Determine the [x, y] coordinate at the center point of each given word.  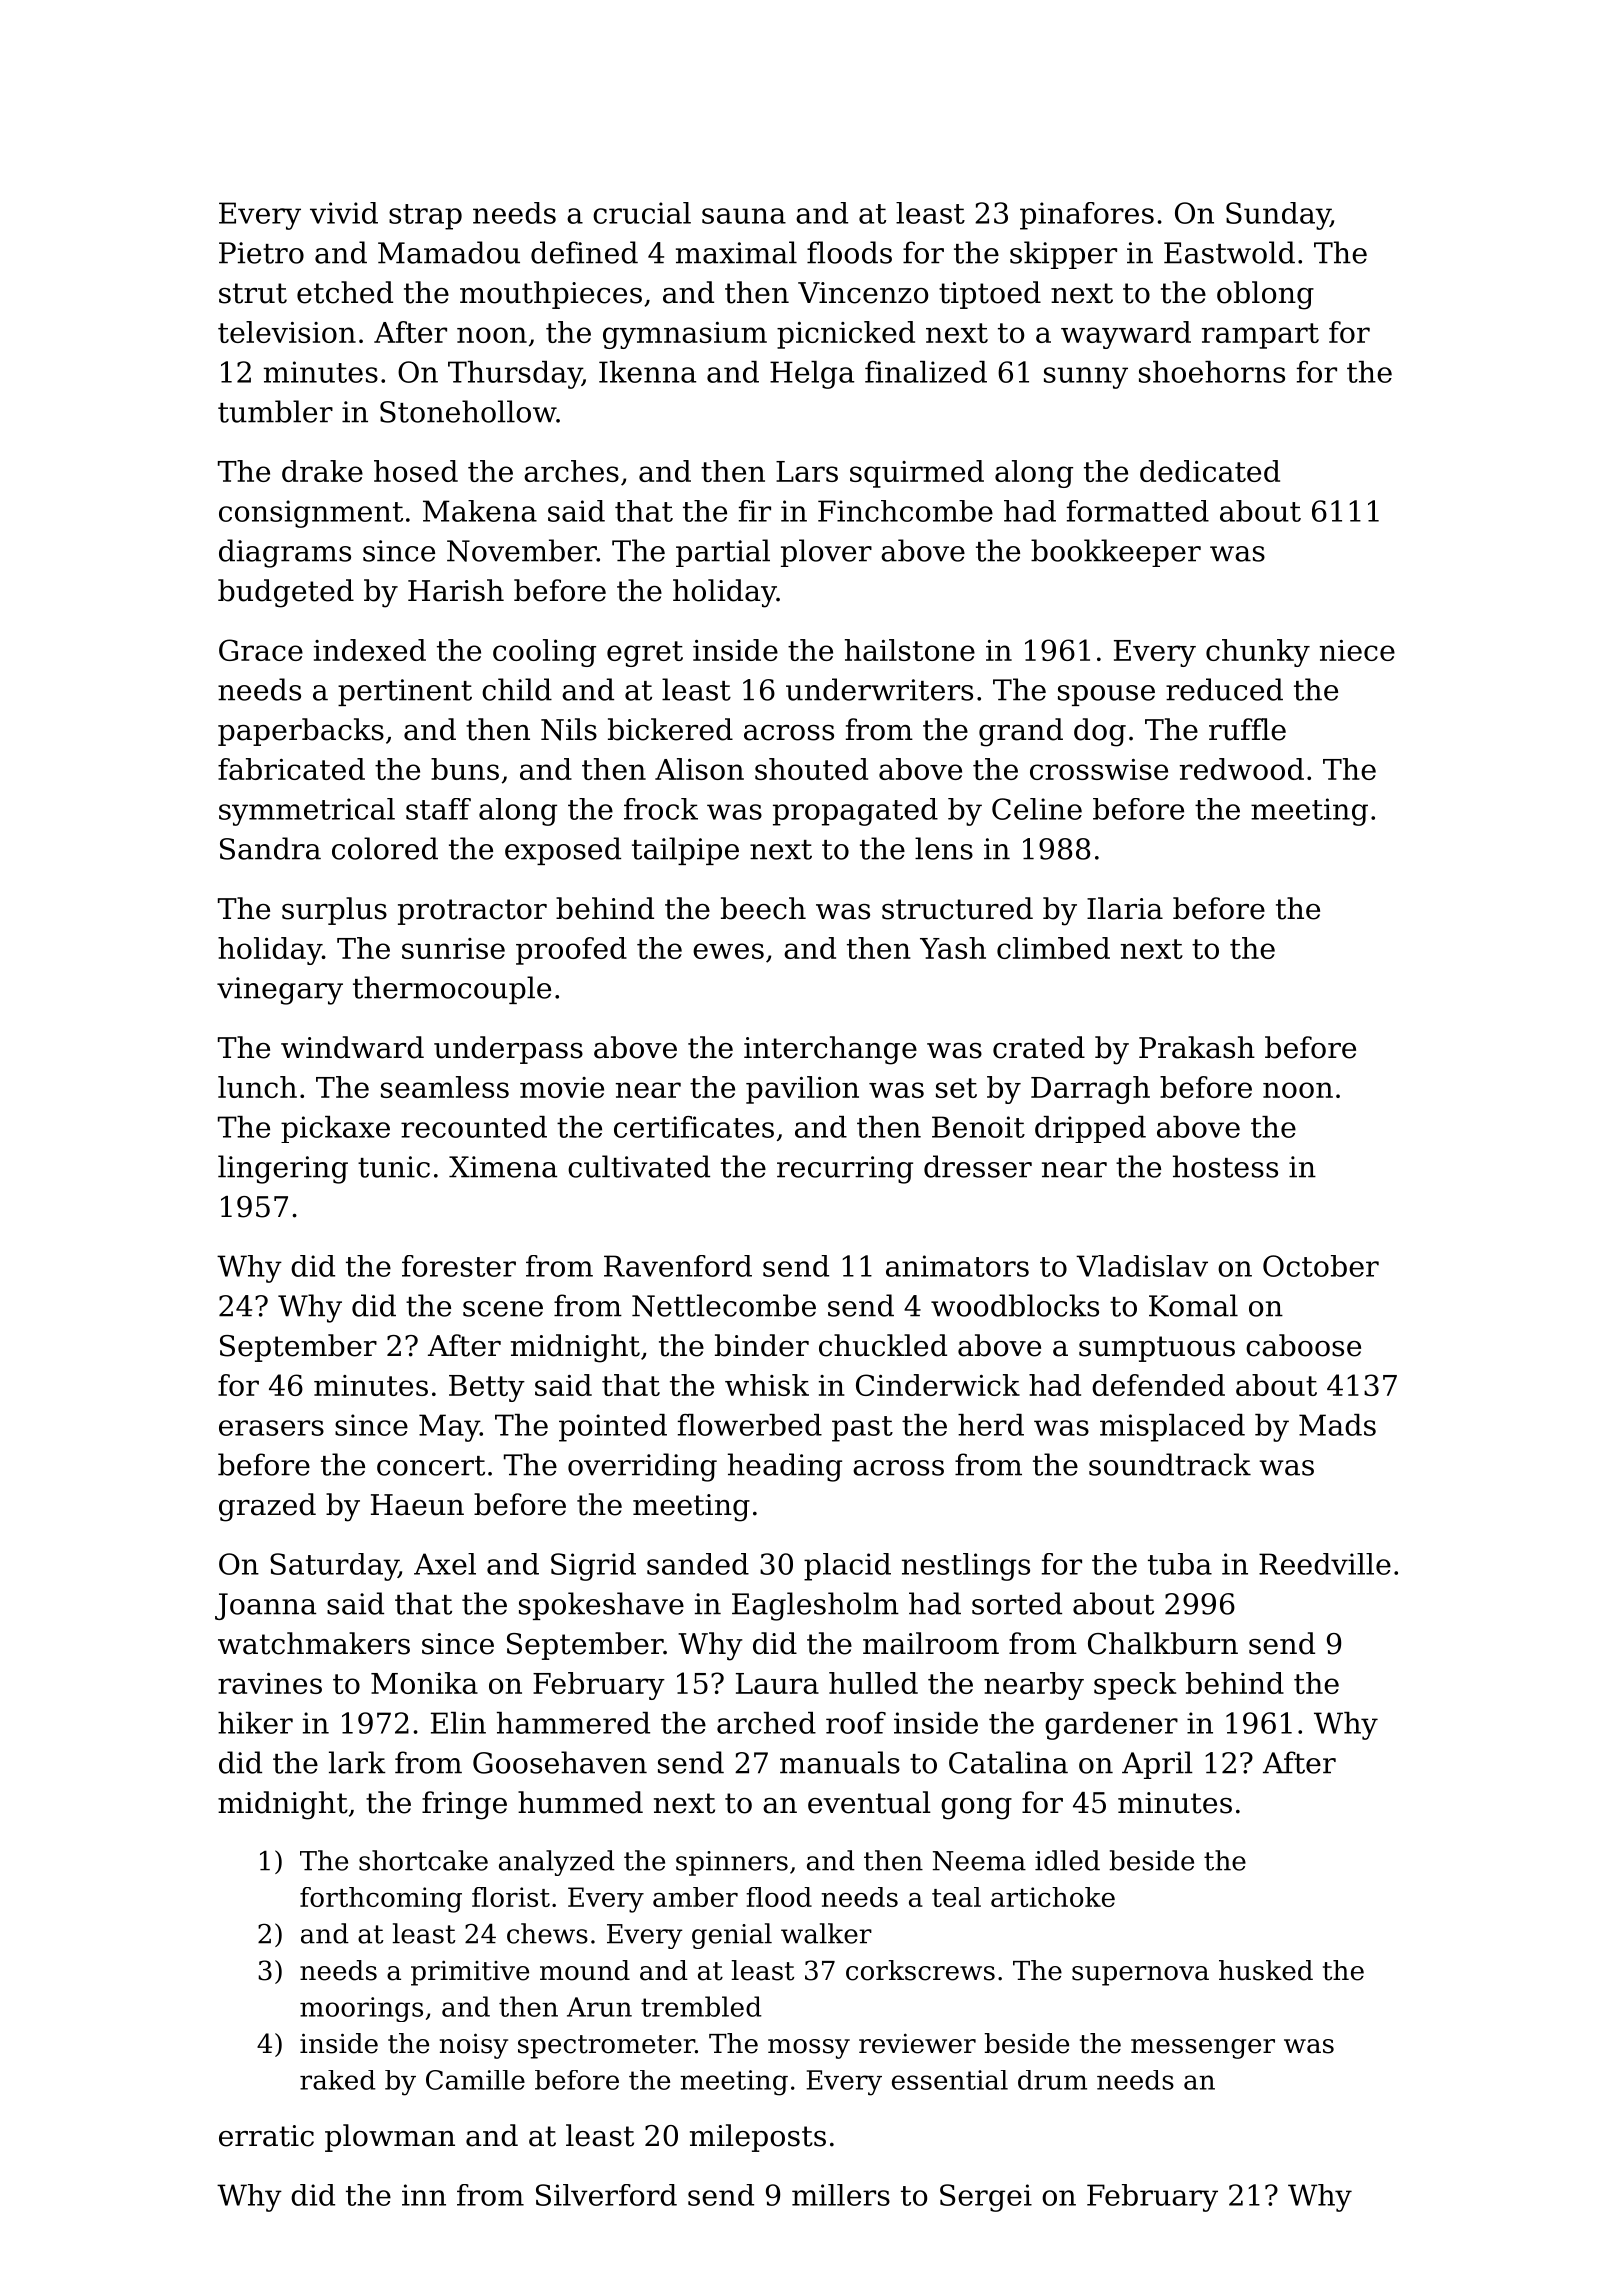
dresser [978, 1166]
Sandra [270, 848]
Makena [480, 511]
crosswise [1099, 769]
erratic [266, 2136]
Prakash [1197, 1047]
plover [826, 553]
